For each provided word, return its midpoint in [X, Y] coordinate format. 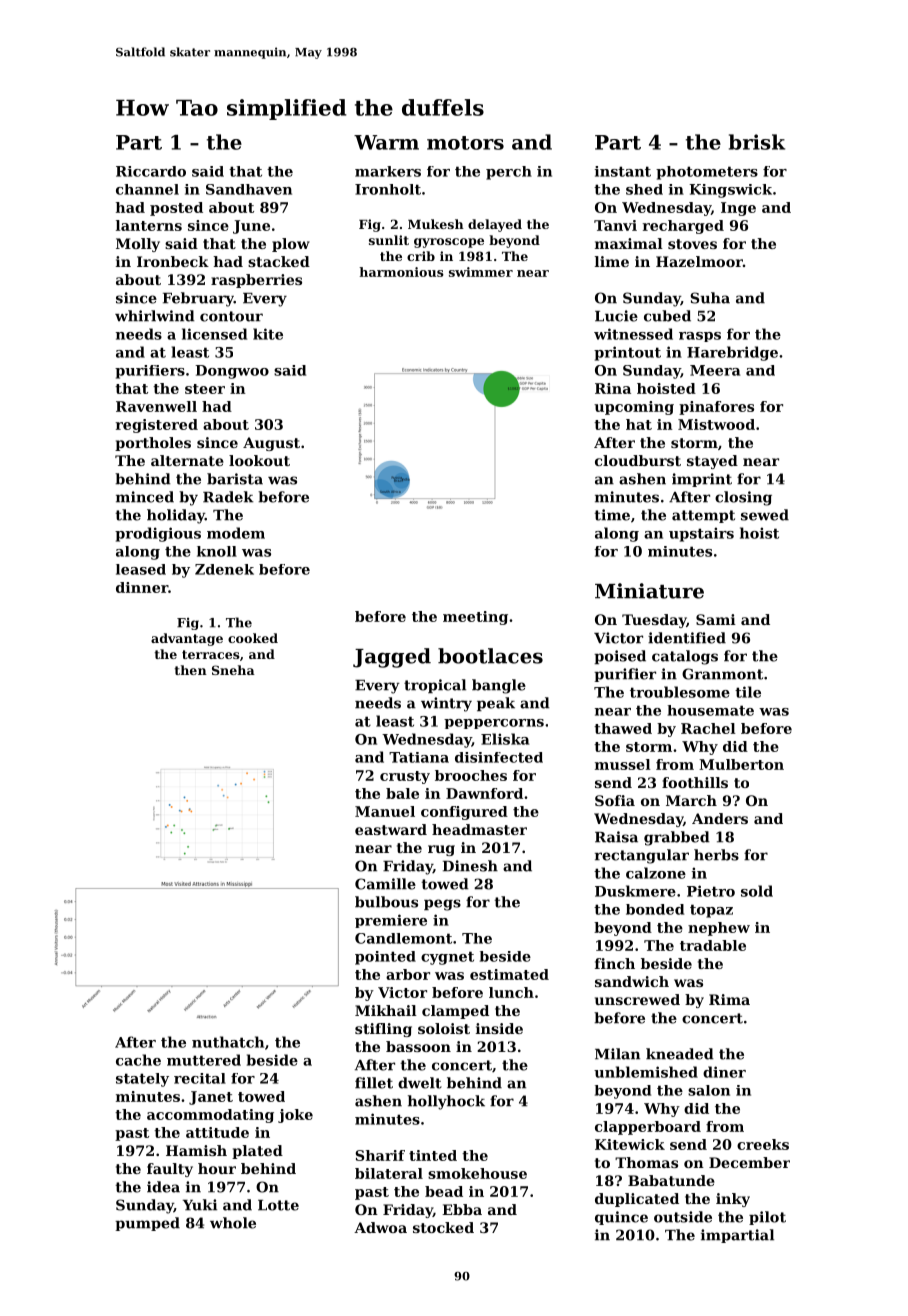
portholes [153, 444]
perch [509, 173]
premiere [391, 921]
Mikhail [386, 1010]
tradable [713, 945]
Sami [716, 619]
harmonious [401, 272]
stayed [712, 462]
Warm [386, 142]
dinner [142, 587]
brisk [757, 142]
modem [236, 533]
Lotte [278, 1205]
